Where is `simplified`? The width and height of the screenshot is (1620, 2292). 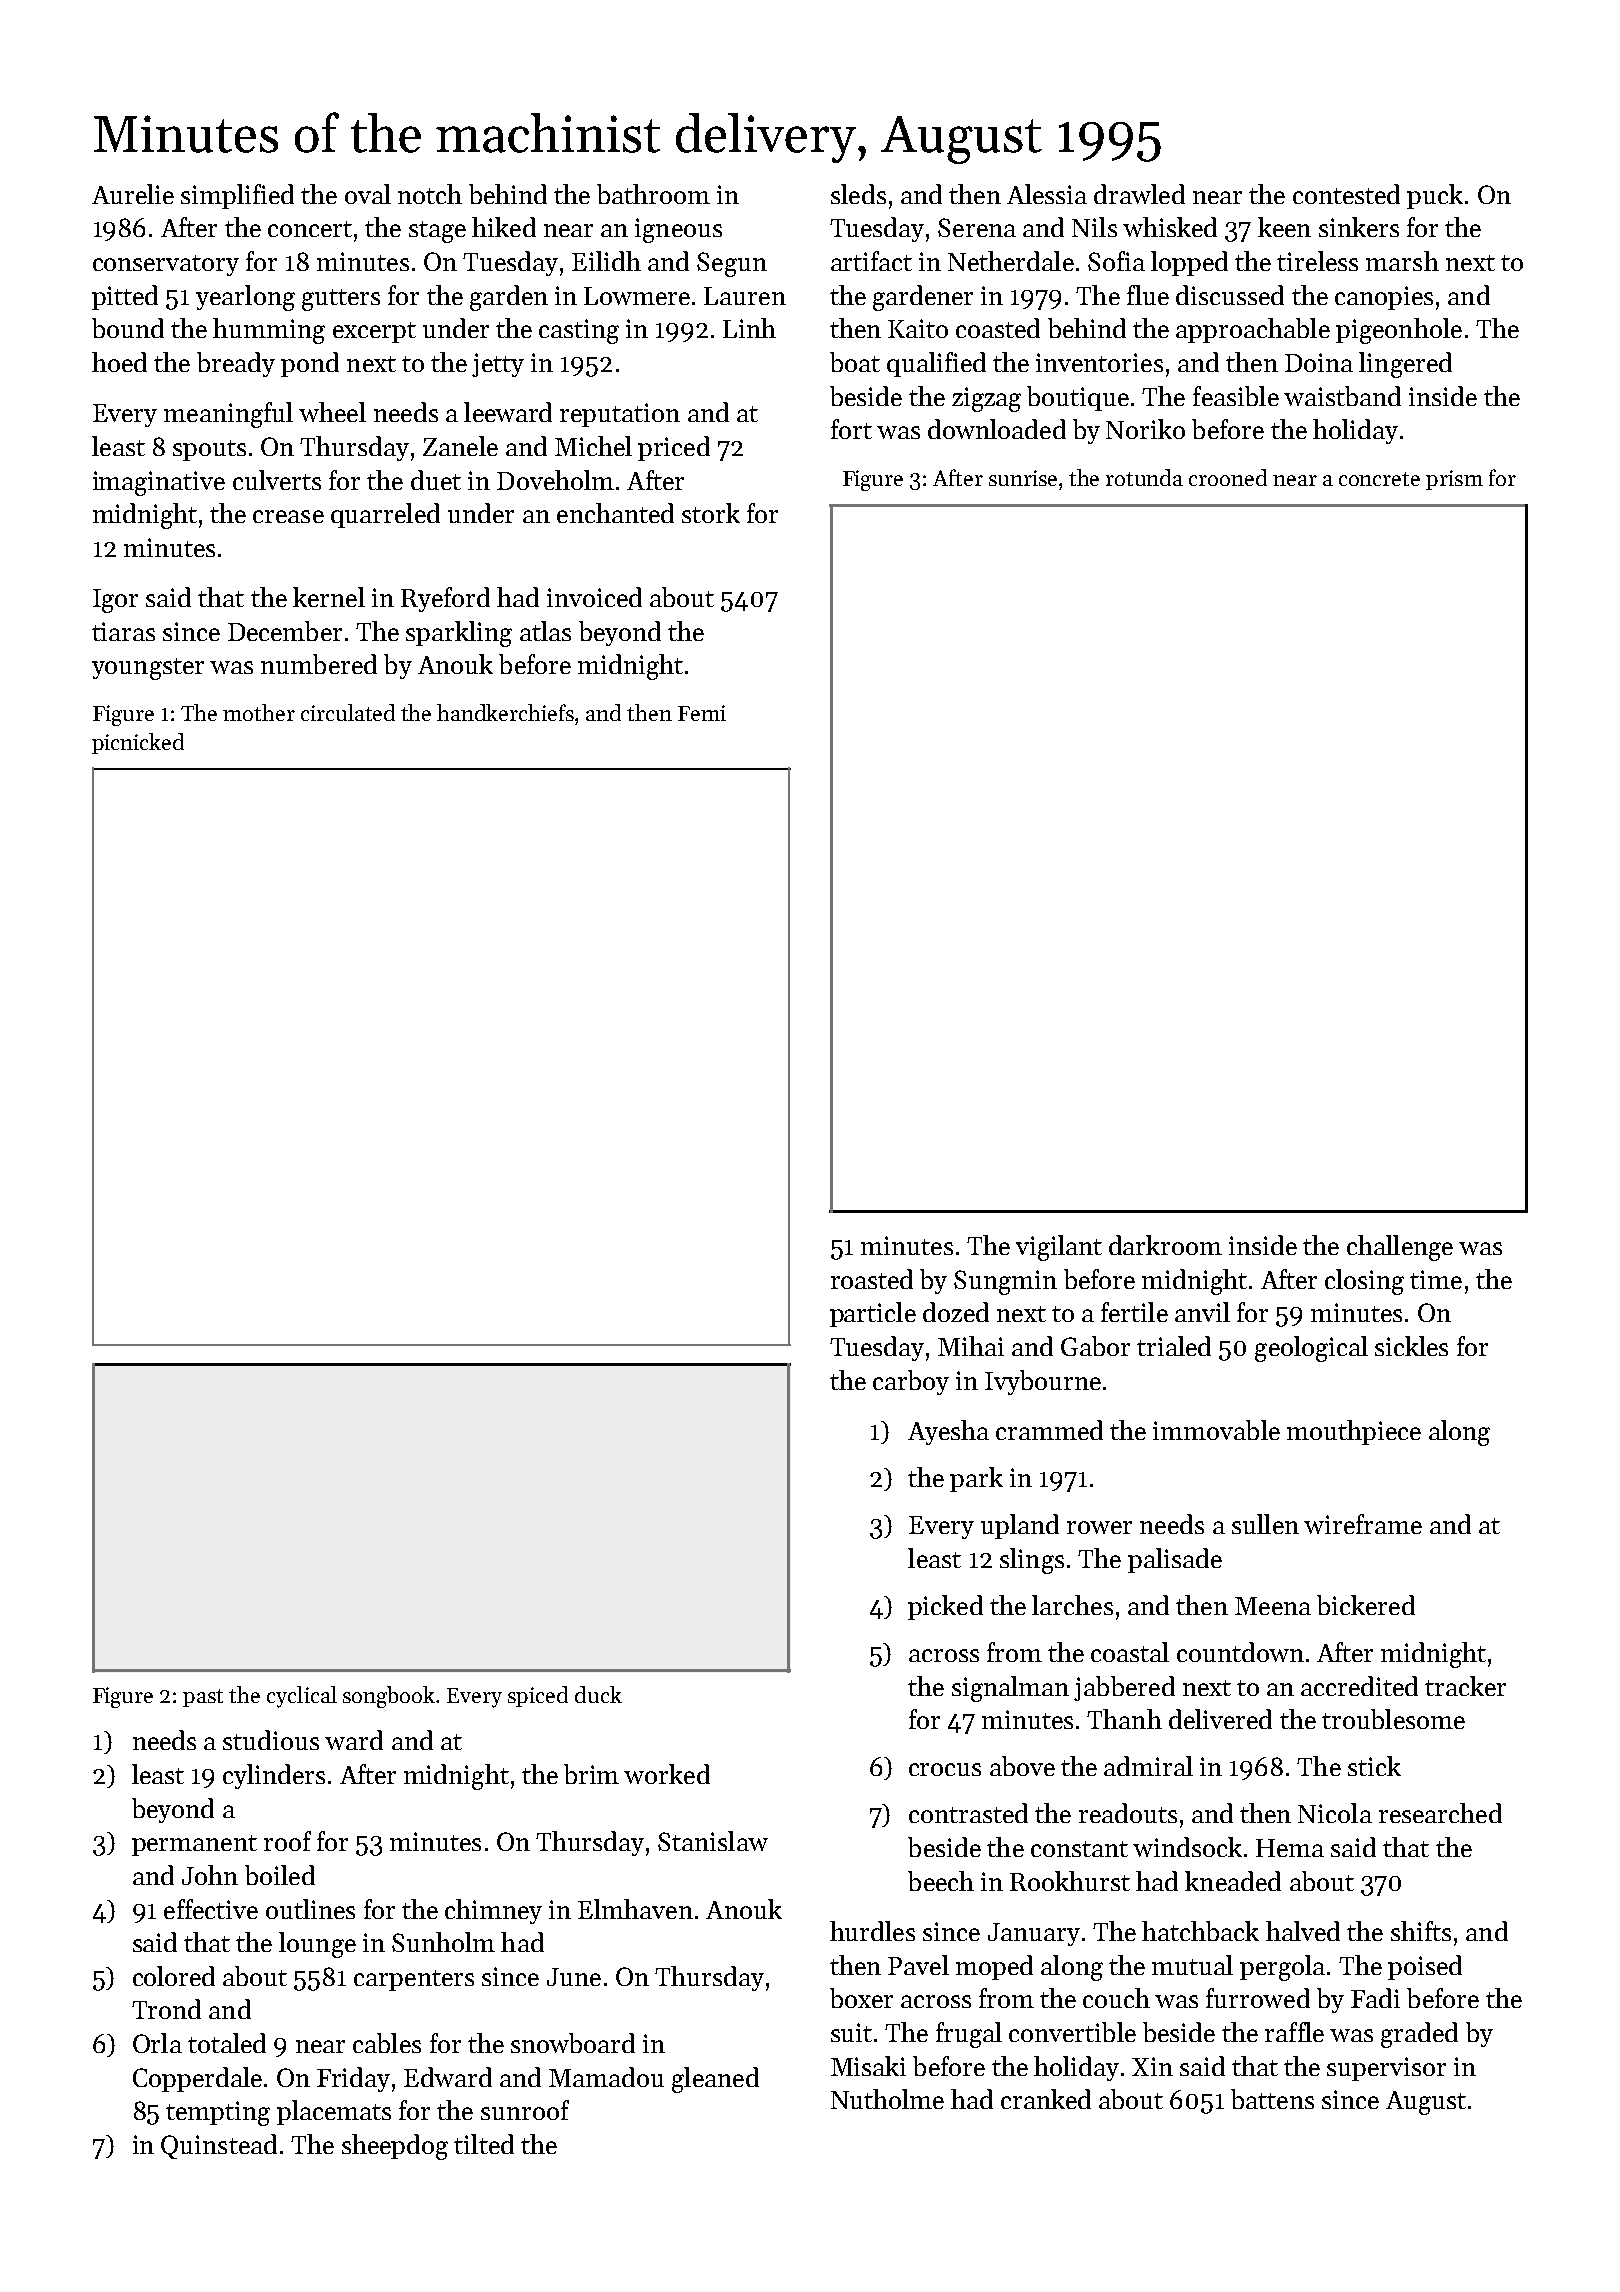 simplified is located at coordinates (237, 196).
